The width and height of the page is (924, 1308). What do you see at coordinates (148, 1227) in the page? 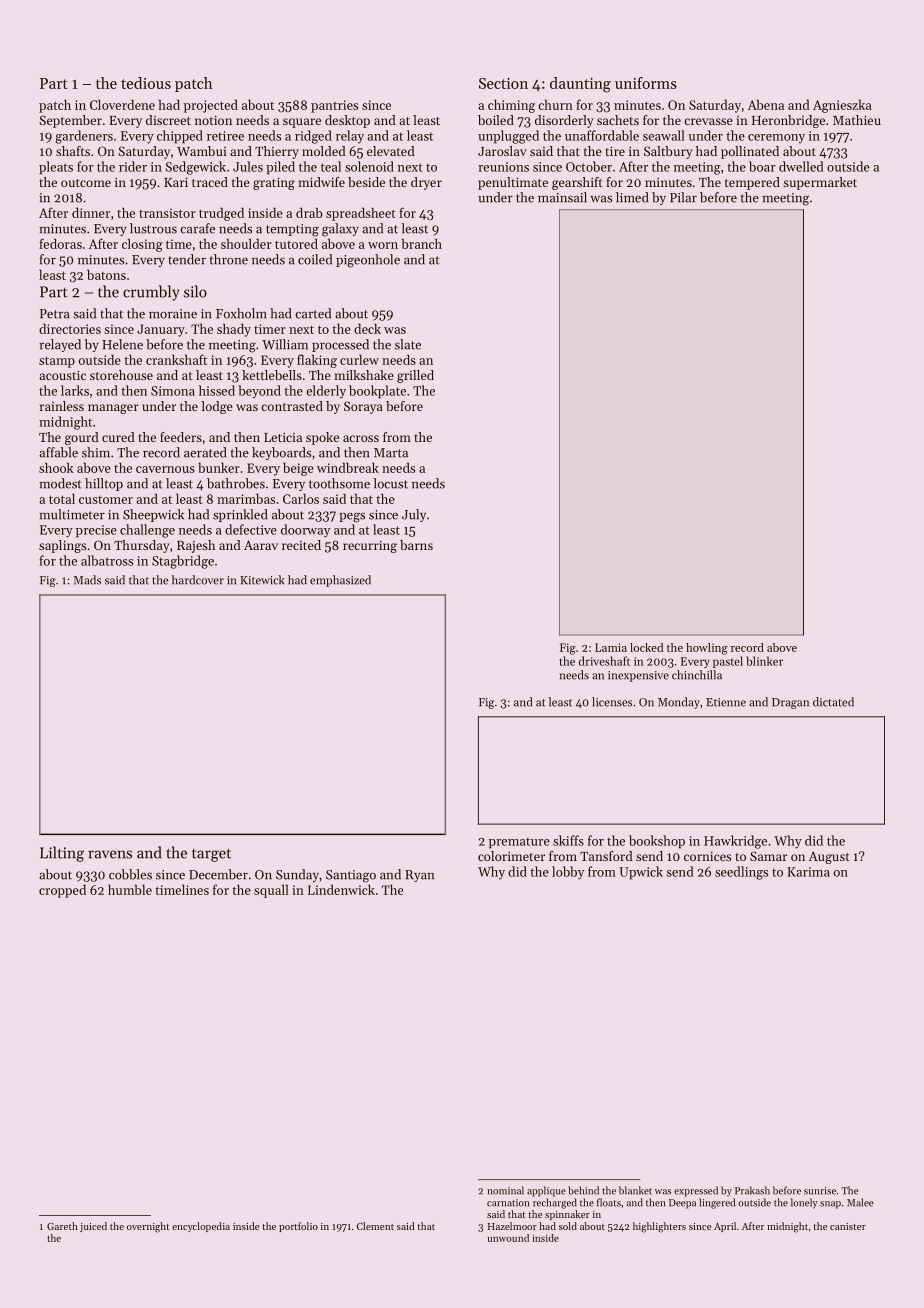
I see `overnight` at bounding box center [148, 1227].
